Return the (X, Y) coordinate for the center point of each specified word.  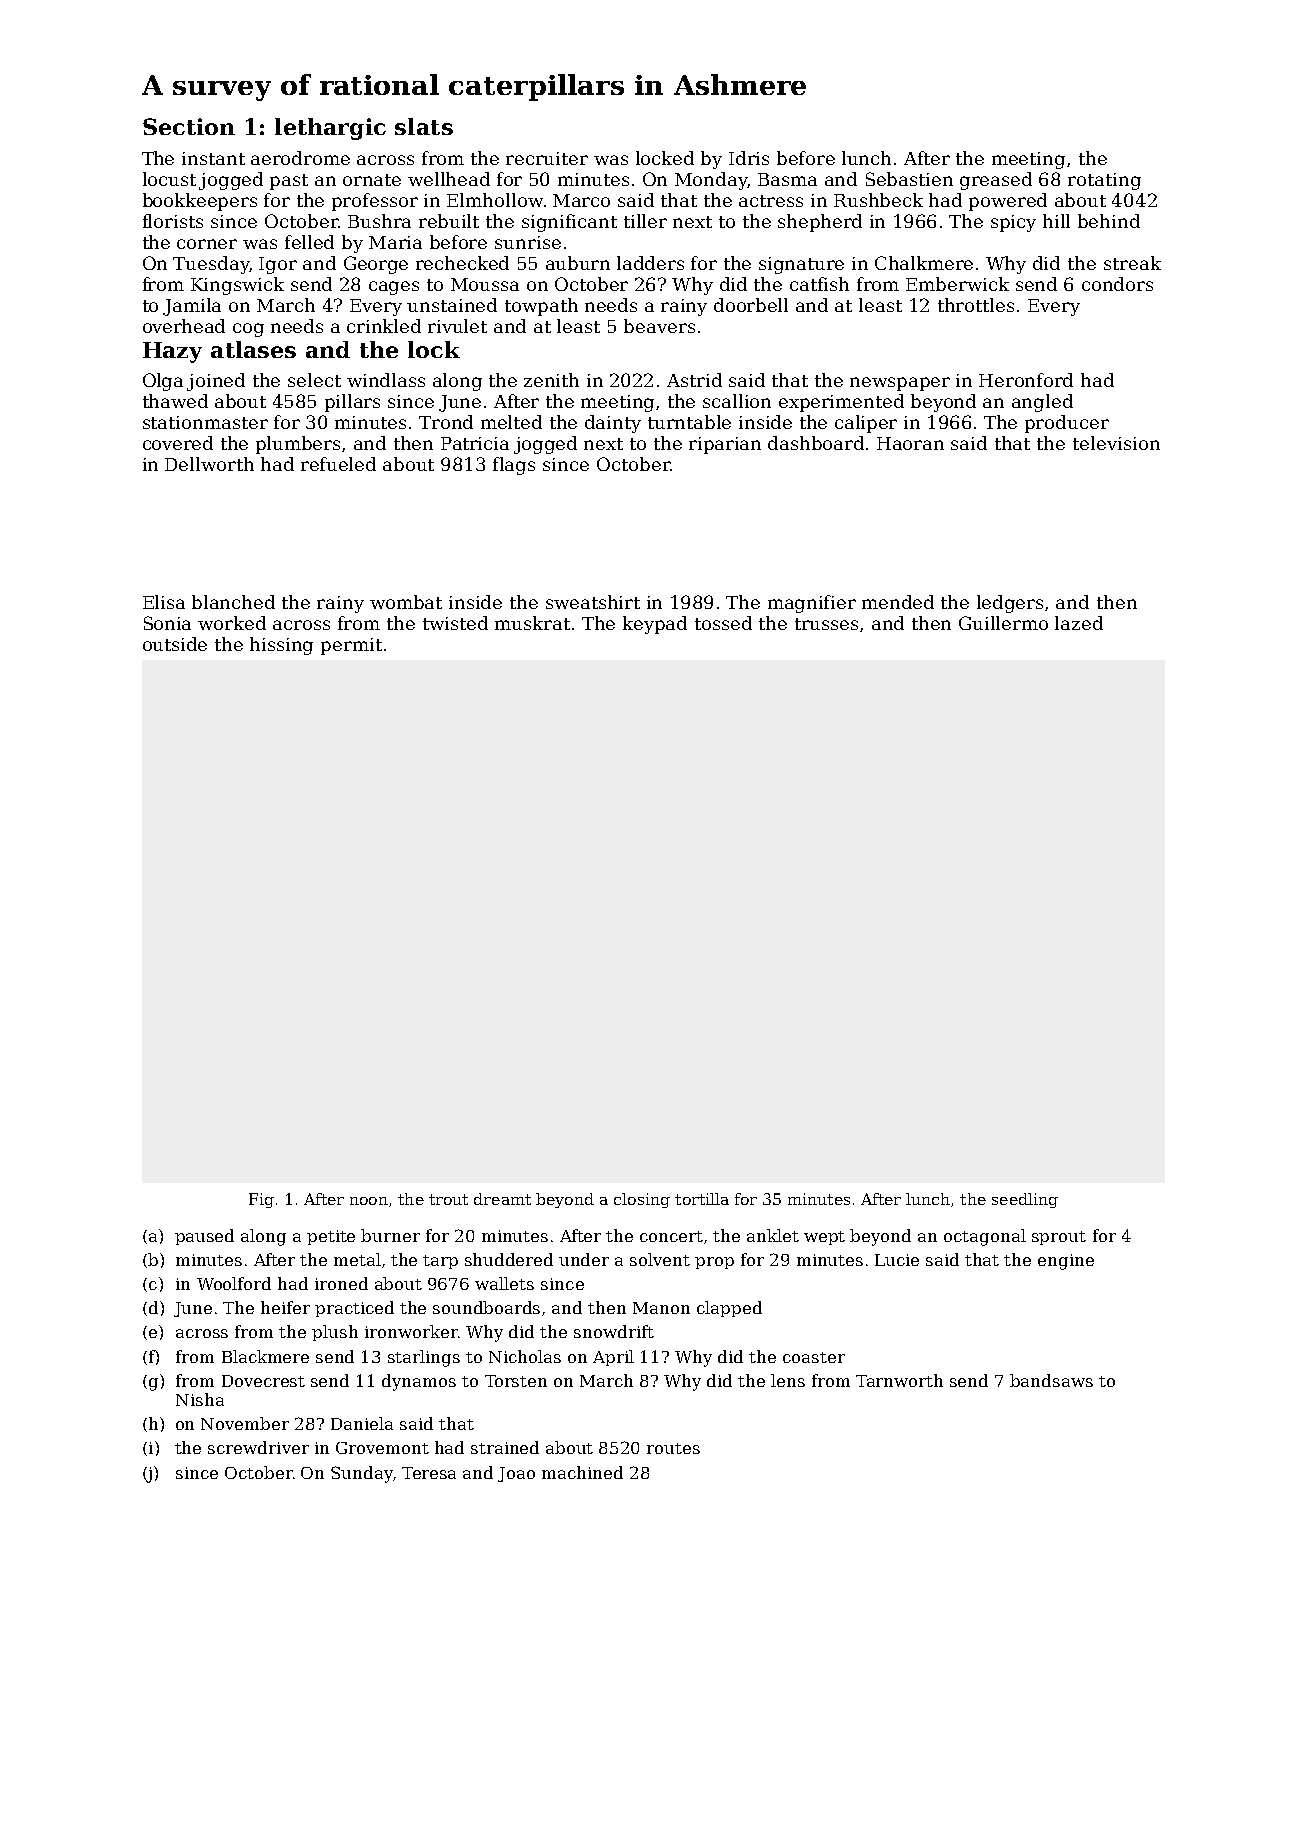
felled (309, 242)
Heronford (1026, 380)
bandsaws (1051, 1380)
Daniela (362, 1423)
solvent (660, 1259)
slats (424, 126)
